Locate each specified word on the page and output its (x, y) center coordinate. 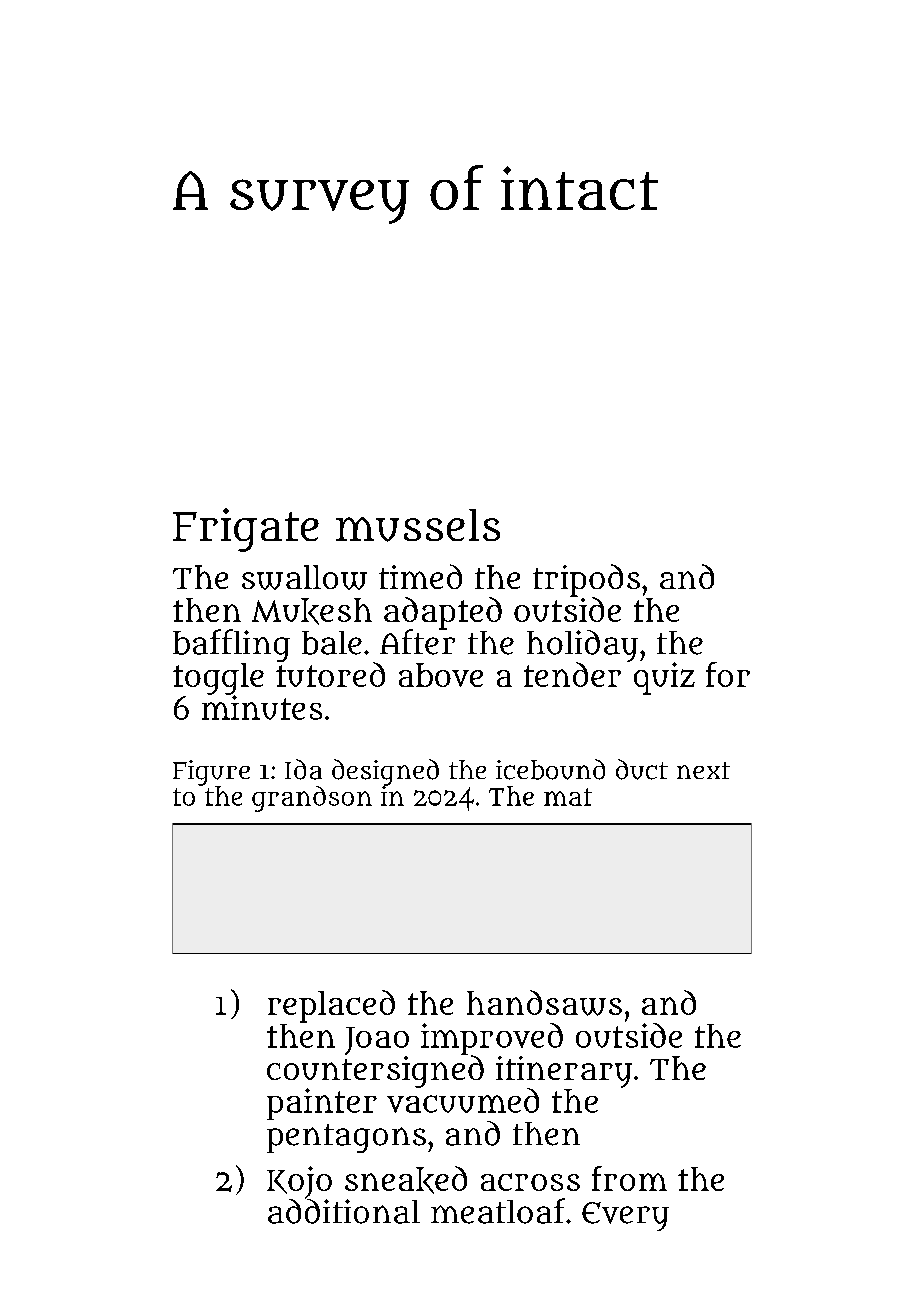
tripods (586, 580)
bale (332, 643)
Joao (377, 1041)
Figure (211, 773)
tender (572, 674)
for (728, 674)
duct (642, 769)
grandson (312, 799)
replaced (331, 1006)
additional (344, 1211)
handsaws (544, 1003)
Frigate (246, 530)
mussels (418, 525)
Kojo (299, 1182)
